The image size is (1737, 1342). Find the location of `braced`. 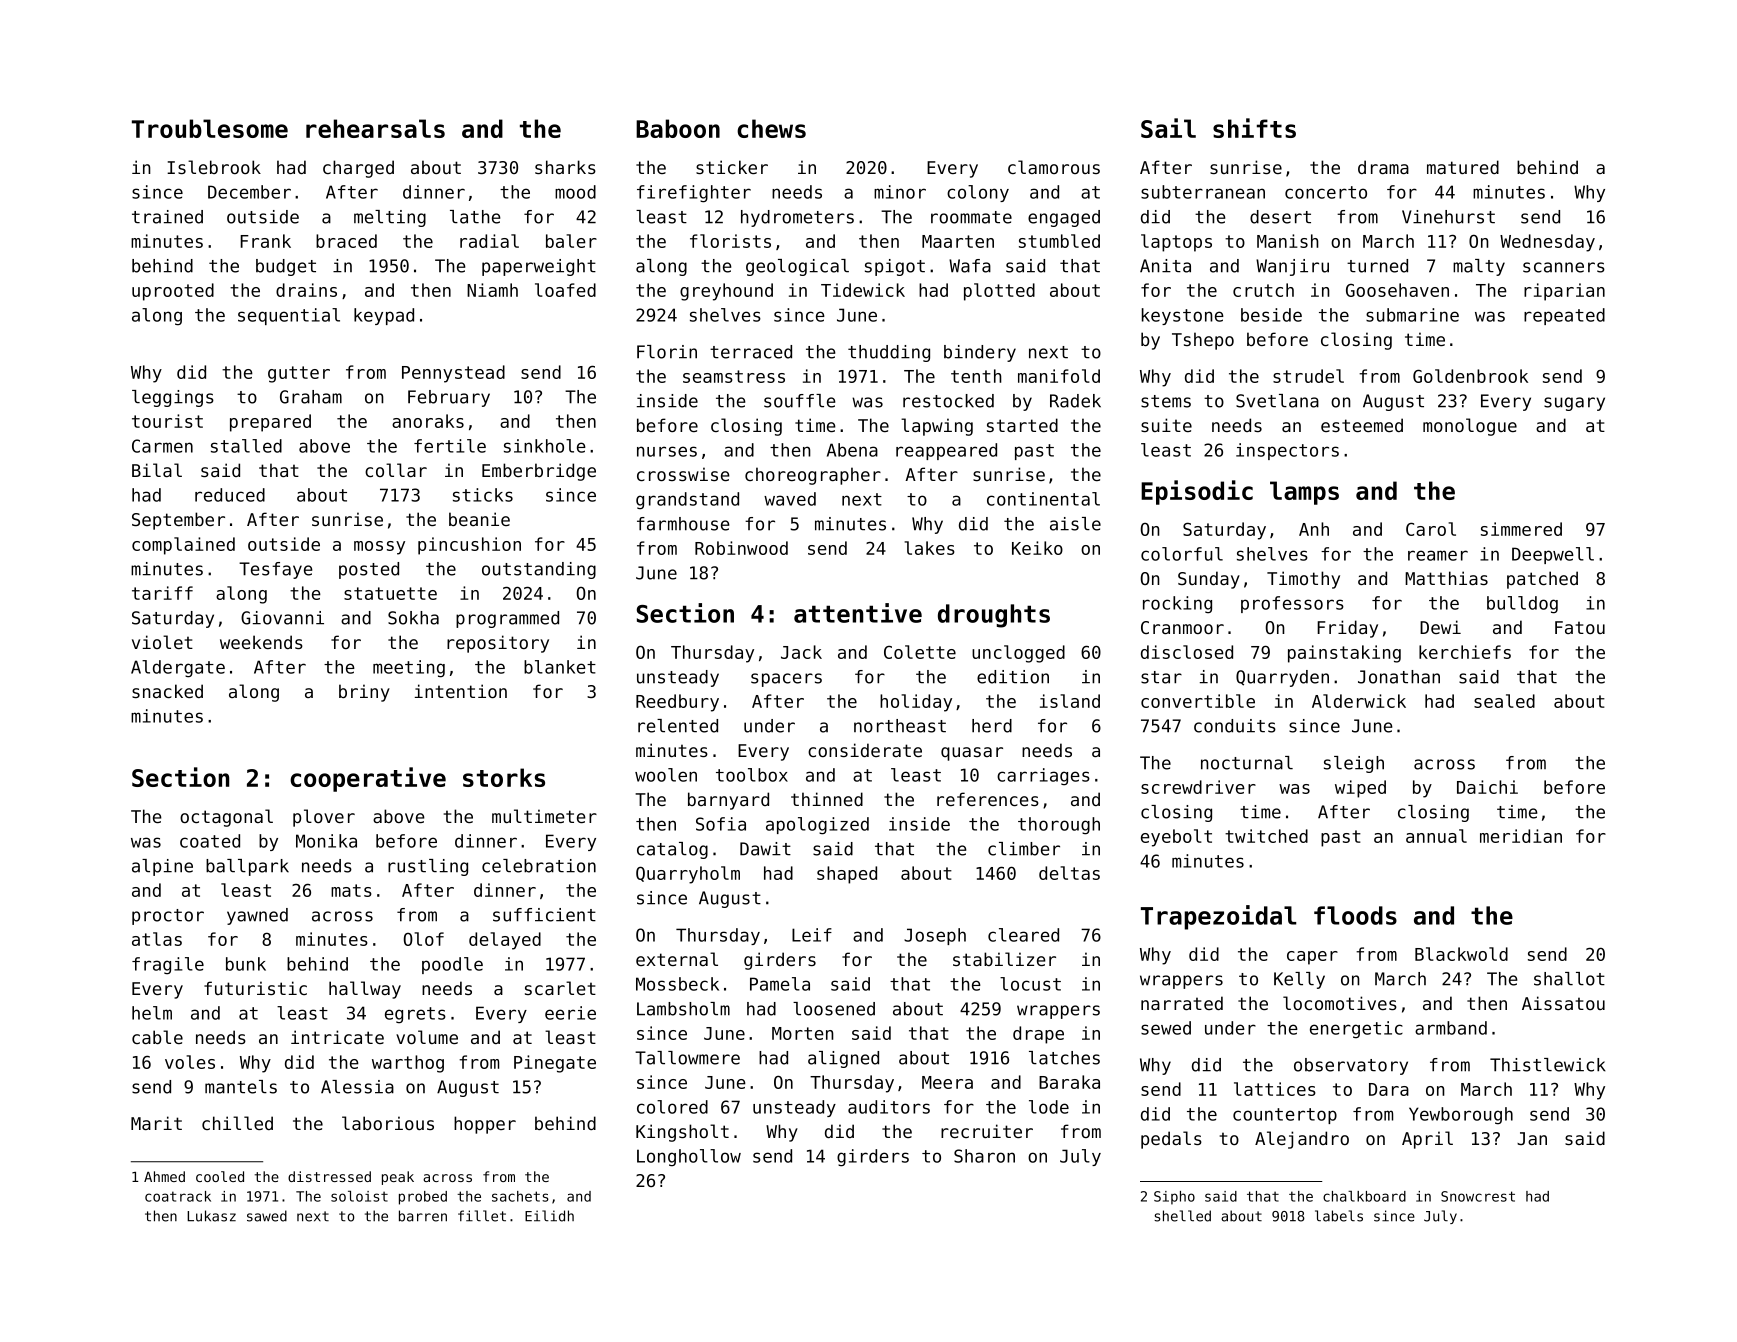

braced is located at coordinates (346, 241).
